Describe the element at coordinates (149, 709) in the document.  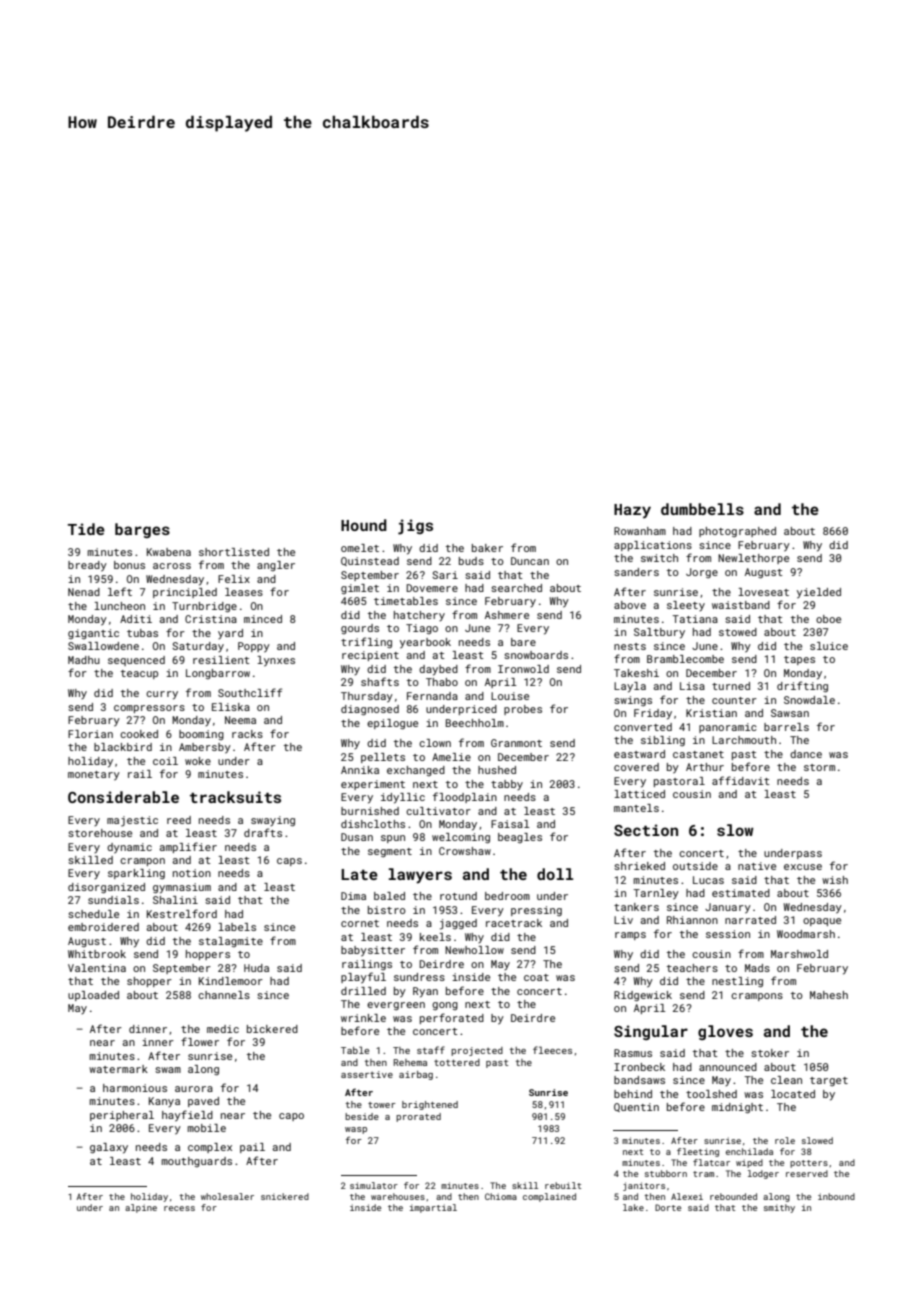
I see `compressors` at that location.
